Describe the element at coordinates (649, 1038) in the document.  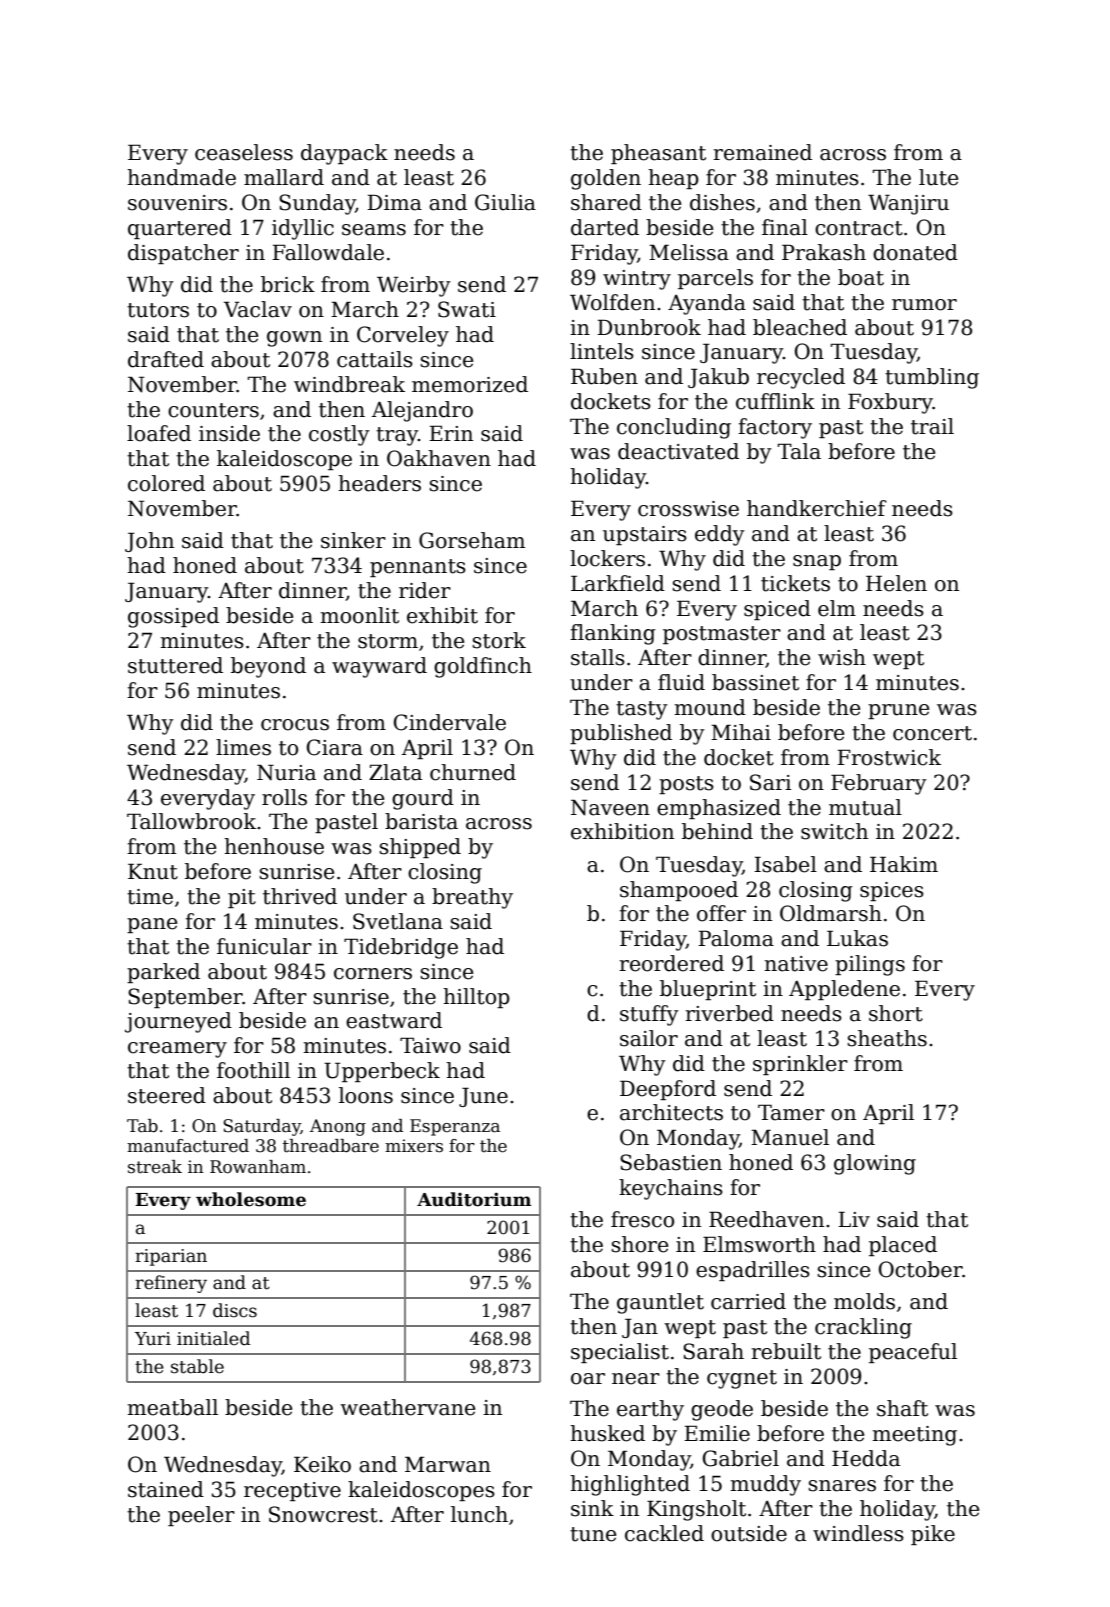
I see `sailor` at that location.
